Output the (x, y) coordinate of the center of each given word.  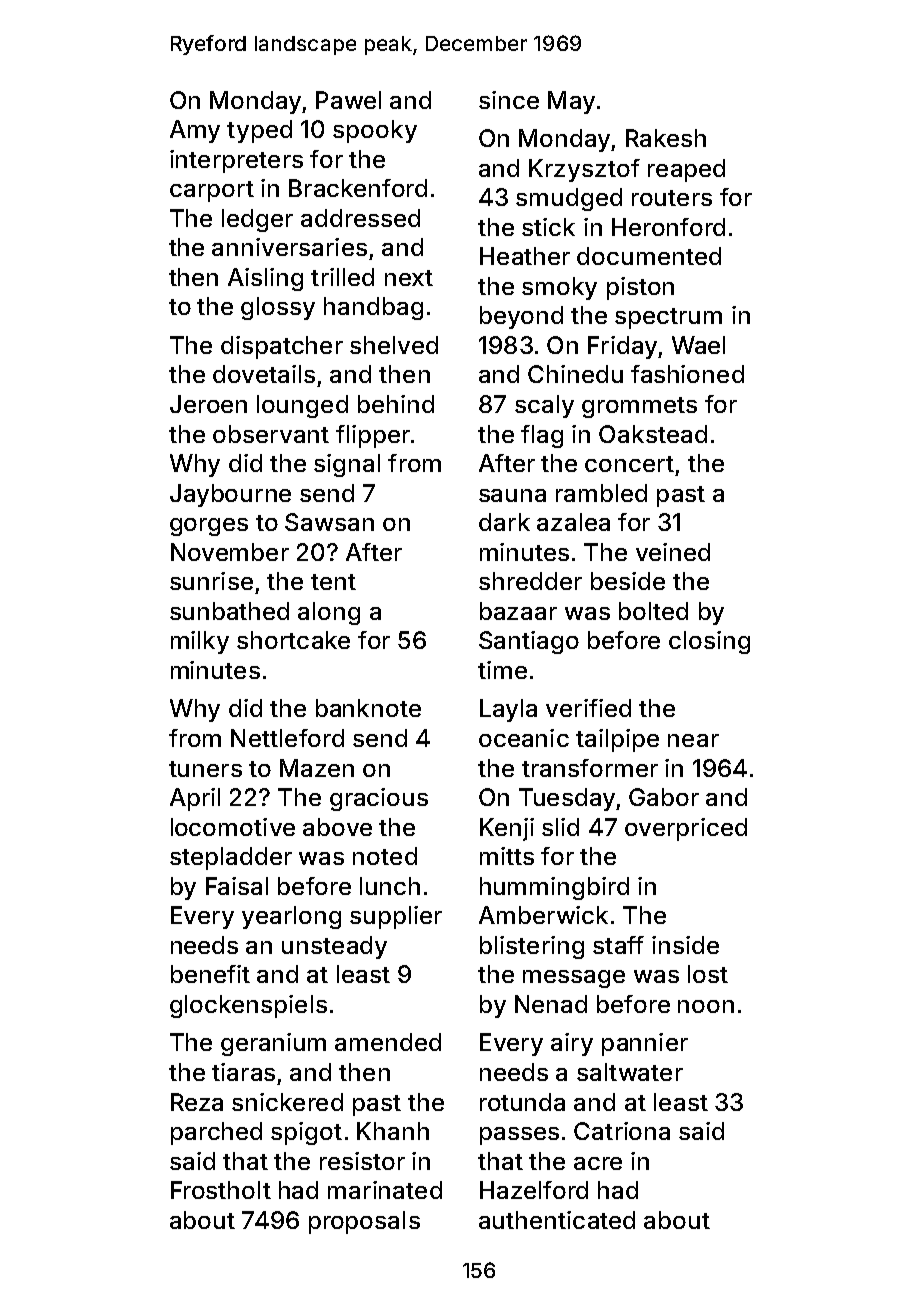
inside (685, 945)
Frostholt (221, 1190)
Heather (525, 256)
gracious (379, 799)
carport (212, 191)
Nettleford (287, 738)
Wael (698, 345)
